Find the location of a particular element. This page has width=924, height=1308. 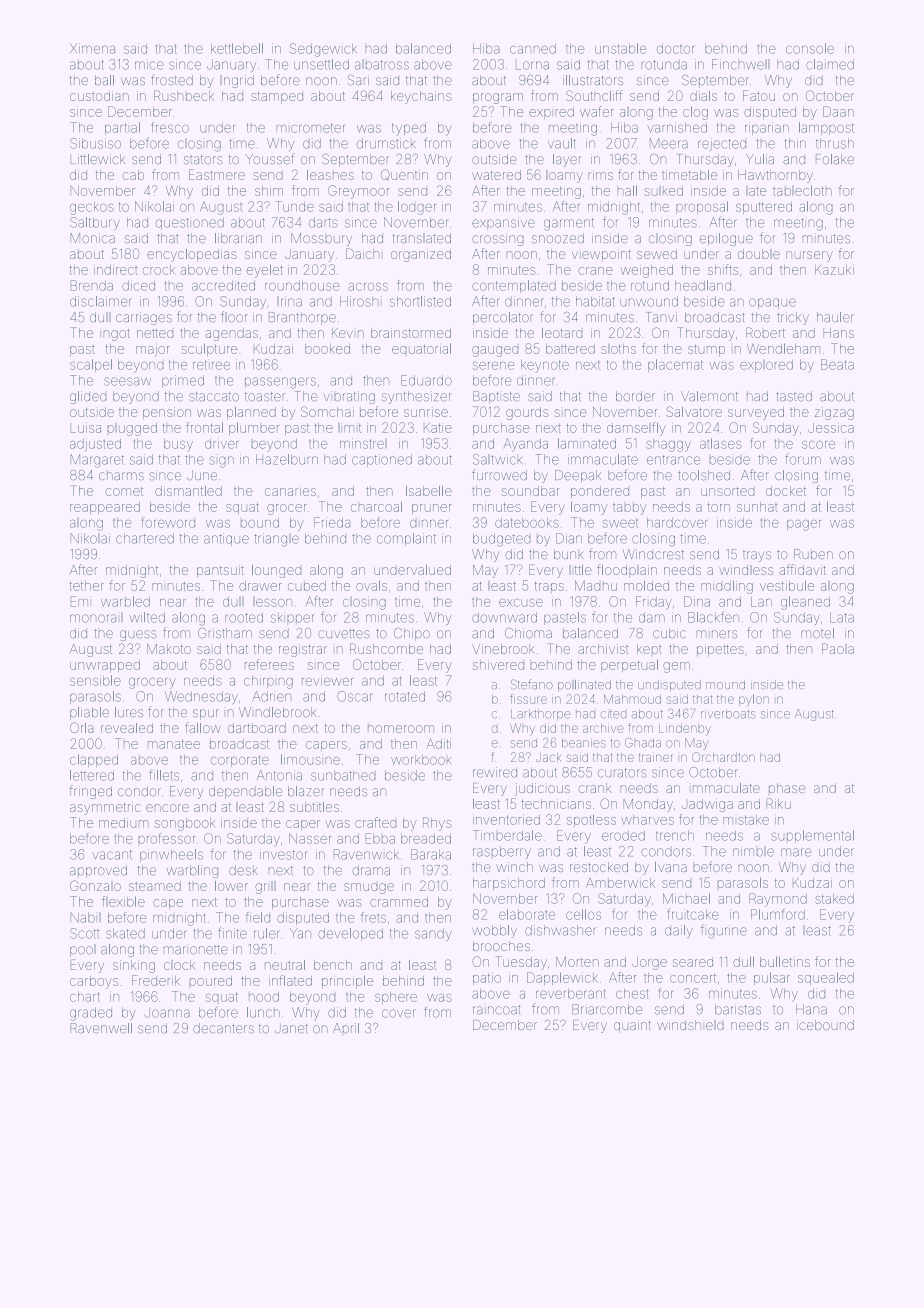

console is located at coordinates (810, 48).
